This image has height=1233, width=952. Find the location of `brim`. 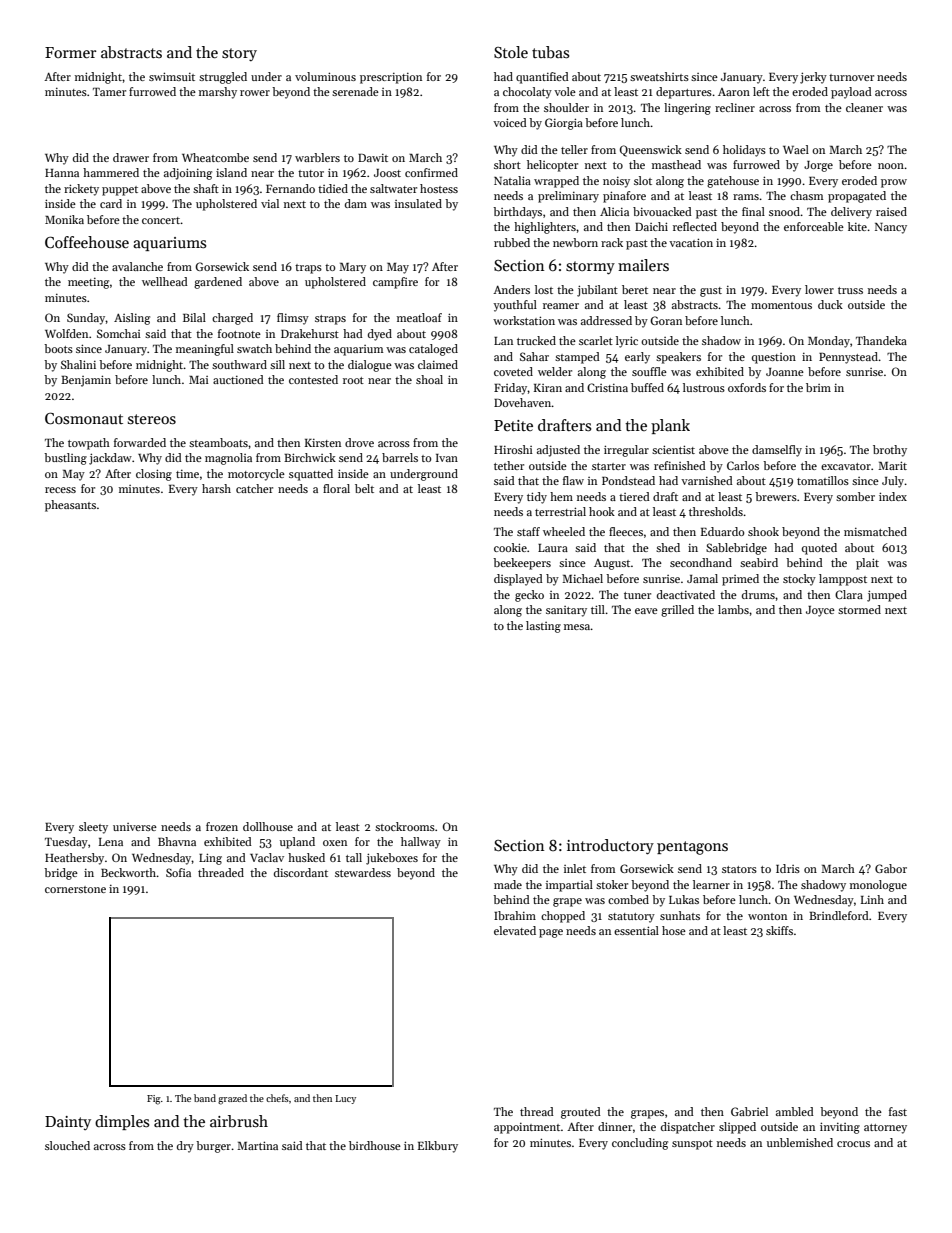

brim is located at coordinates (818, 387).
